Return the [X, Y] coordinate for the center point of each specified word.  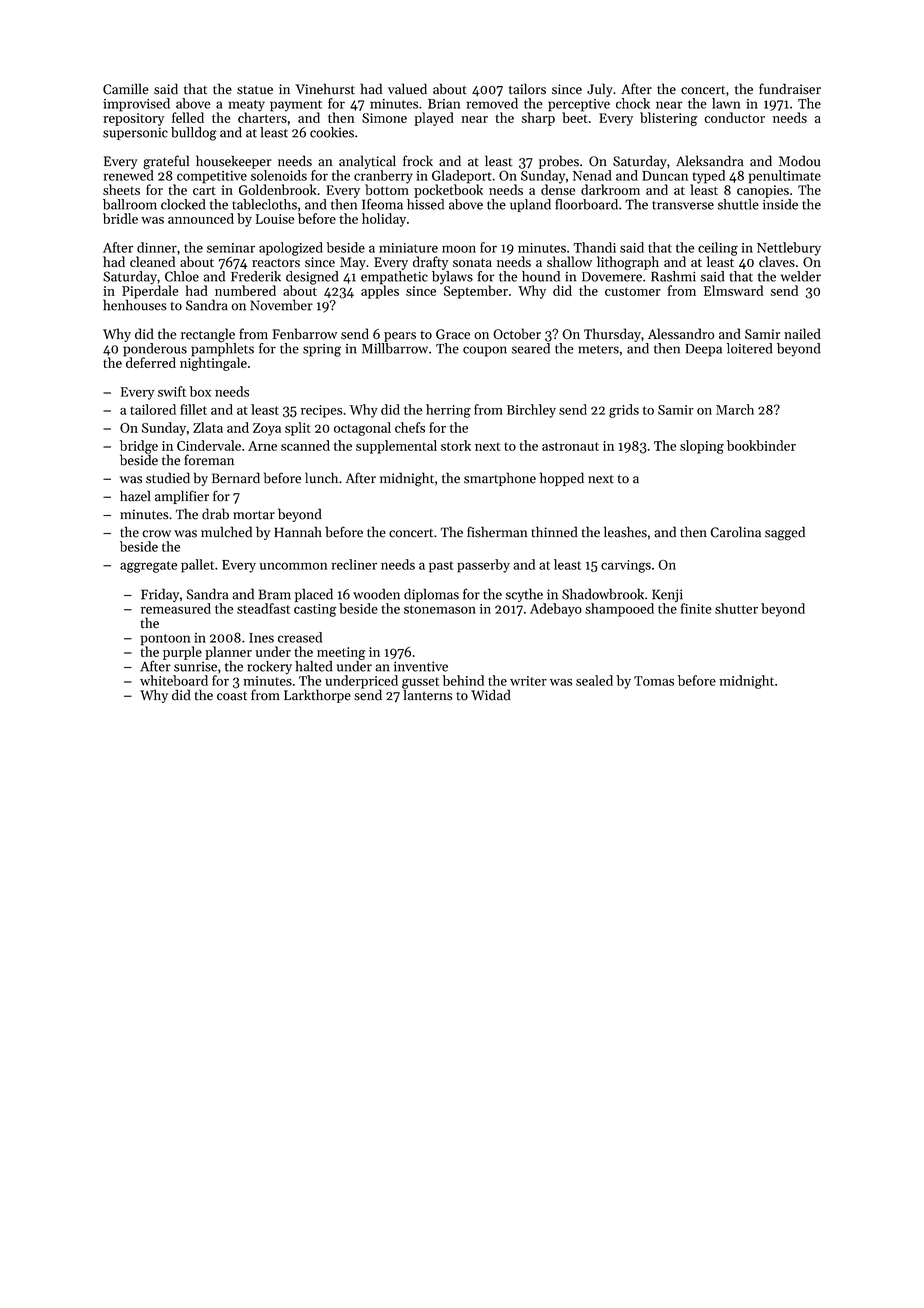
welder [801, 276]
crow [156, 534]
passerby [483, 566]
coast [232, 696]
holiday [384, 220]
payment [296, 106]
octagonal [362, 429]
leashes [625, 532]
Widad [491, 695]
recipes [321, 411]
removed [492, 103]
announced [201, 218]
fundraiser [790, 89]
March [735, 409]
